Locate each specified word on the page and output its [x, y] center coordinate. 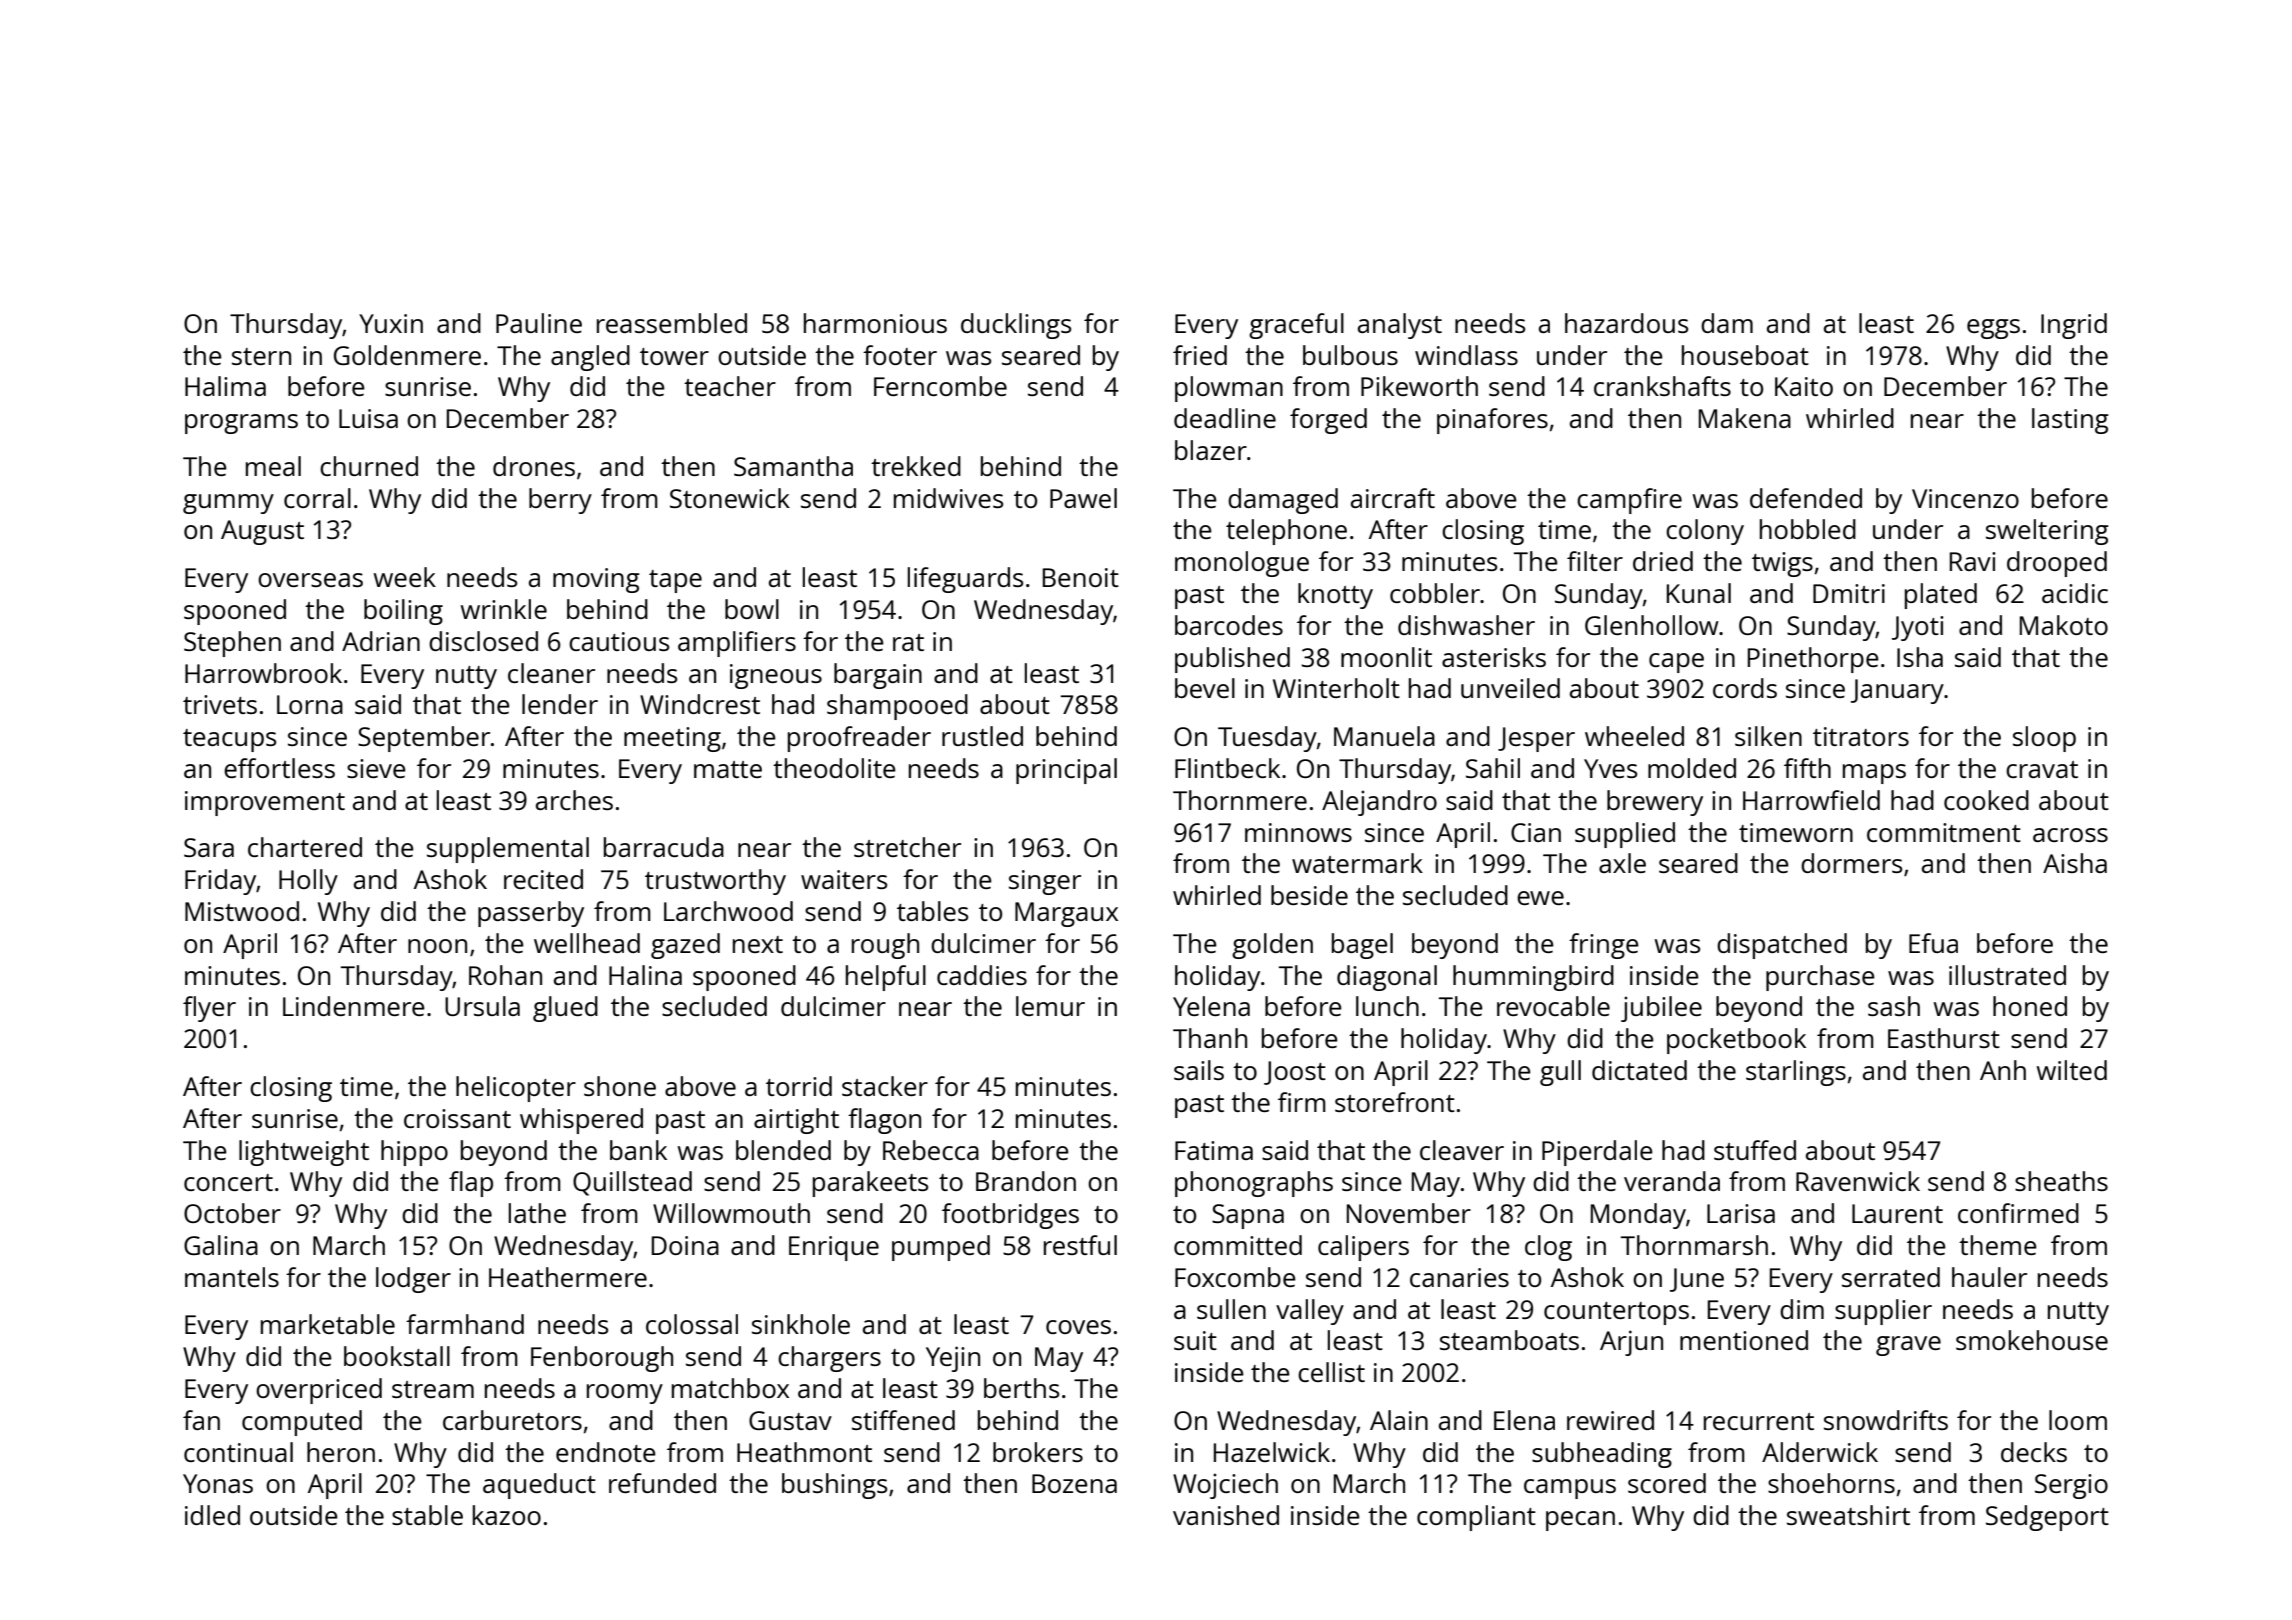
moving [596, 580]
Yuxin [391, 323]
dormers [1851, 863]
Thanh [1210, 1038]
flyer [209, 1009]
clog [1548, 1248]
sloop [2044, 739]
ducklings [1016, 326]
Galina [221, 1245]
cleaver [1462, 1150]
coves [1078, 1327]
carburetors [512, 1420]
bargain [878, 676]
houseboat [1745, 355]
